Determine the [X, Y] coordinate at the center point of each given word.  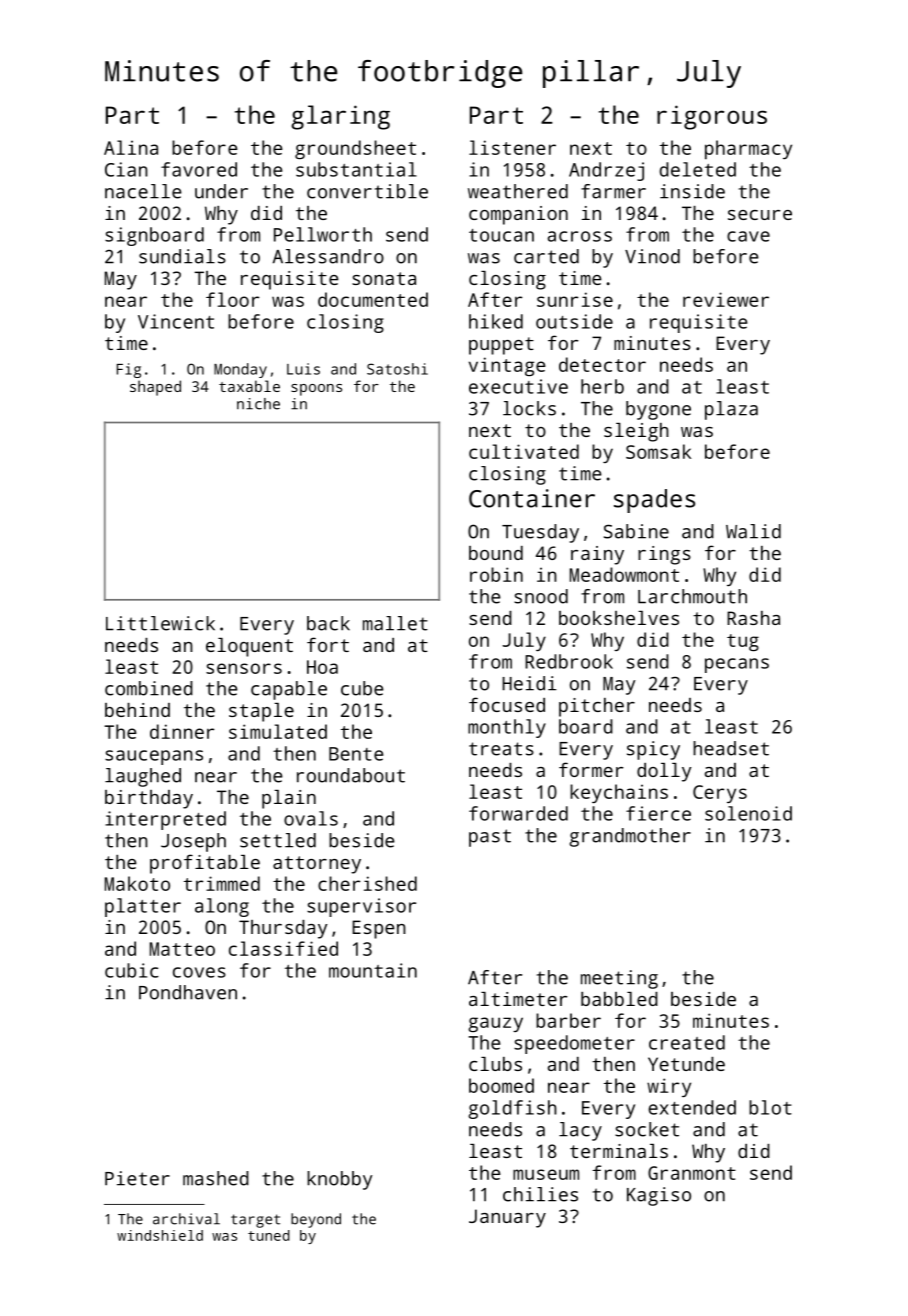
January [507, 1218]
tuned [269, 1235]
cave [748, 236]
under [221, 191]
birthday [149, 799]
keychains [619, 793]
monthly [507, 728]
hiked [496, 321]
